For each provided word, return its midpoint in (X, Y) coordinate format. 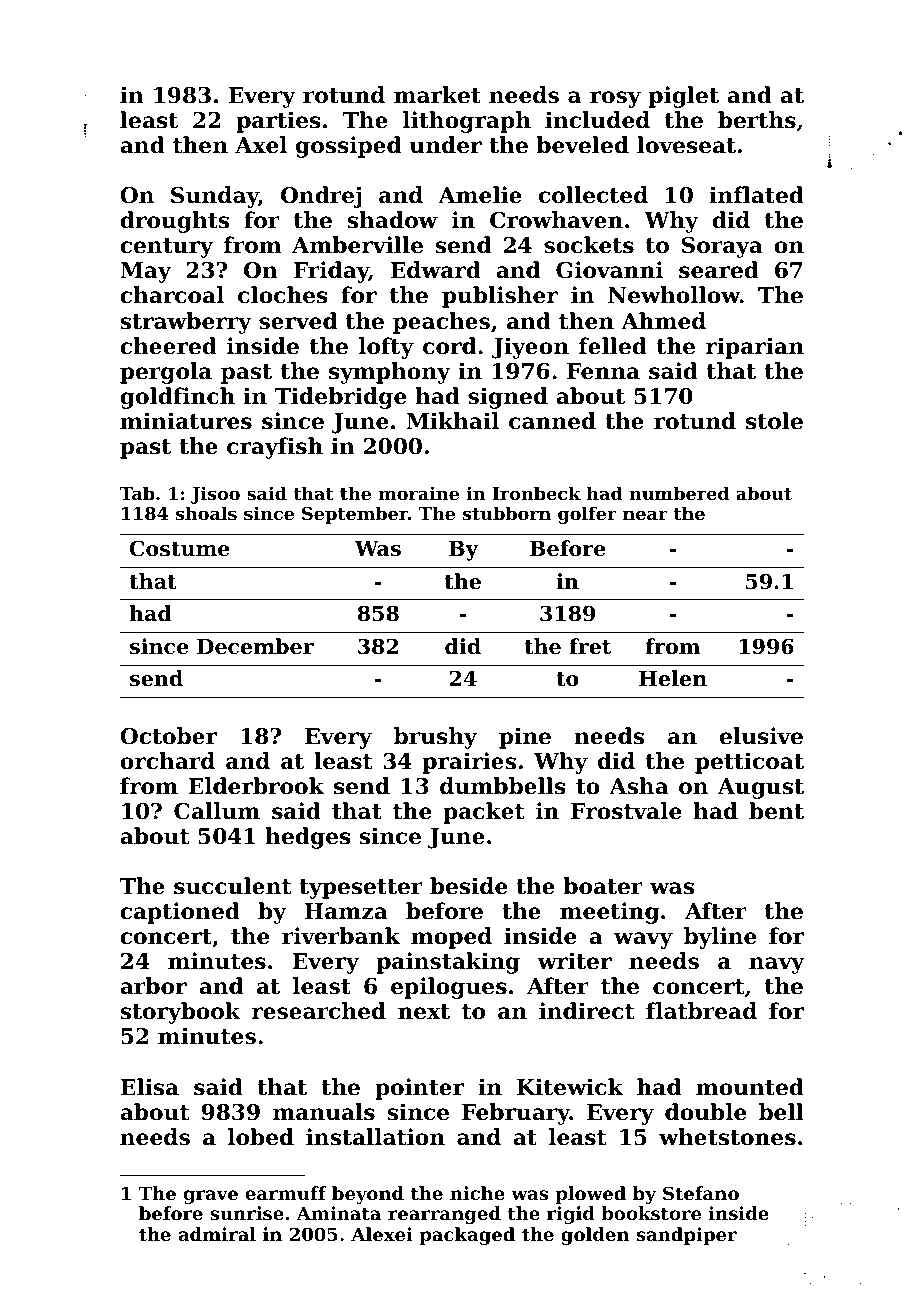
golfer (587, 515)
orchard (167, 761)
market (437, 95)
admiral (217, 1234)
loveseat (686, 145)
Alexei (382, 1234)
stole (774, 421)
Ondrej (321, 197)
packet (484, 813)
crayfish (275, 448)
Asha (639, 786)
